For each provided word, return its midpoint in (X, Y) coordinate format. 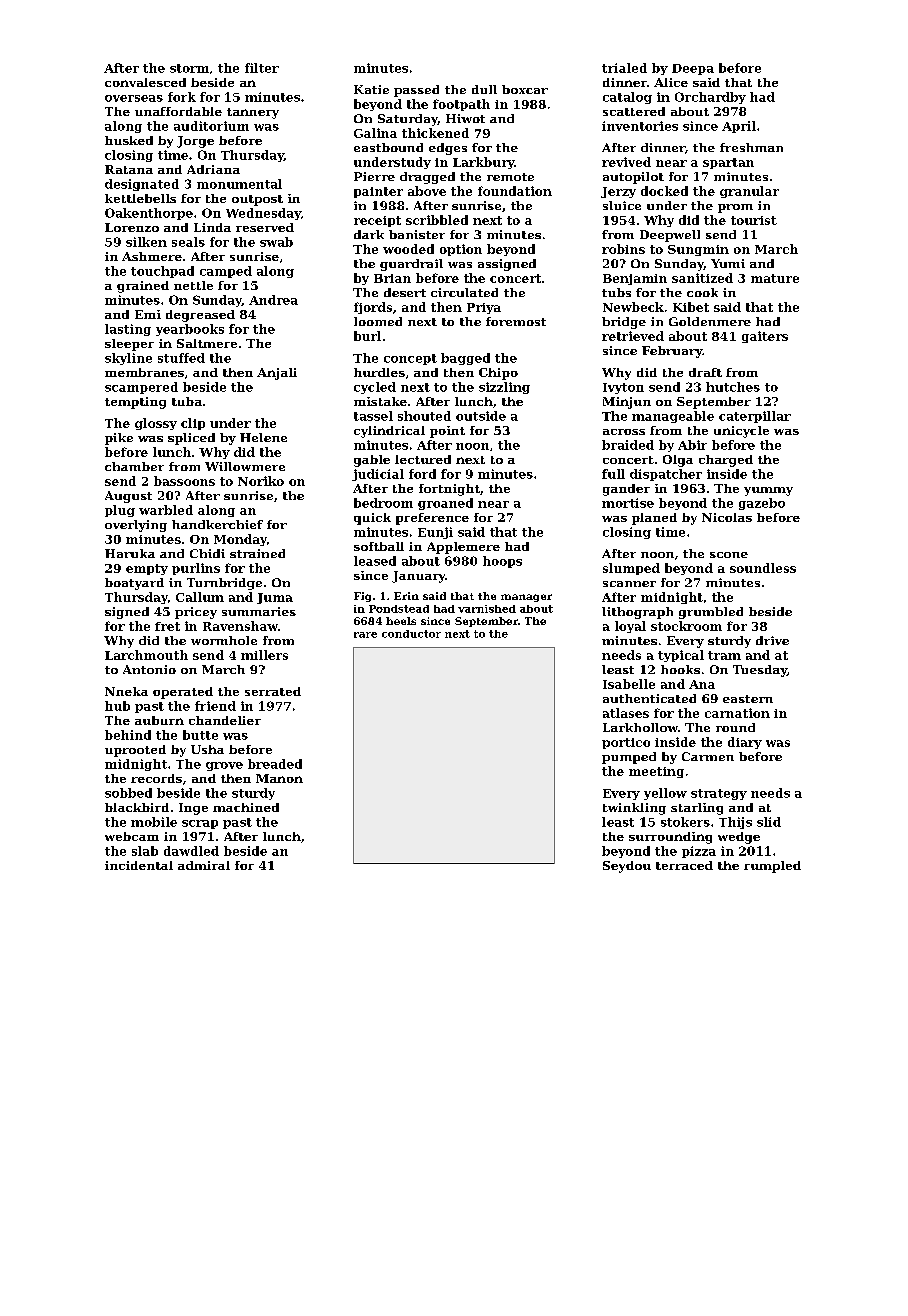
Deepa (693, 69)
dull (484, 89)
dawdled (191, 851)
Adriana (213, 169)
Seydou (627, 867)
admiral (204, 865)
